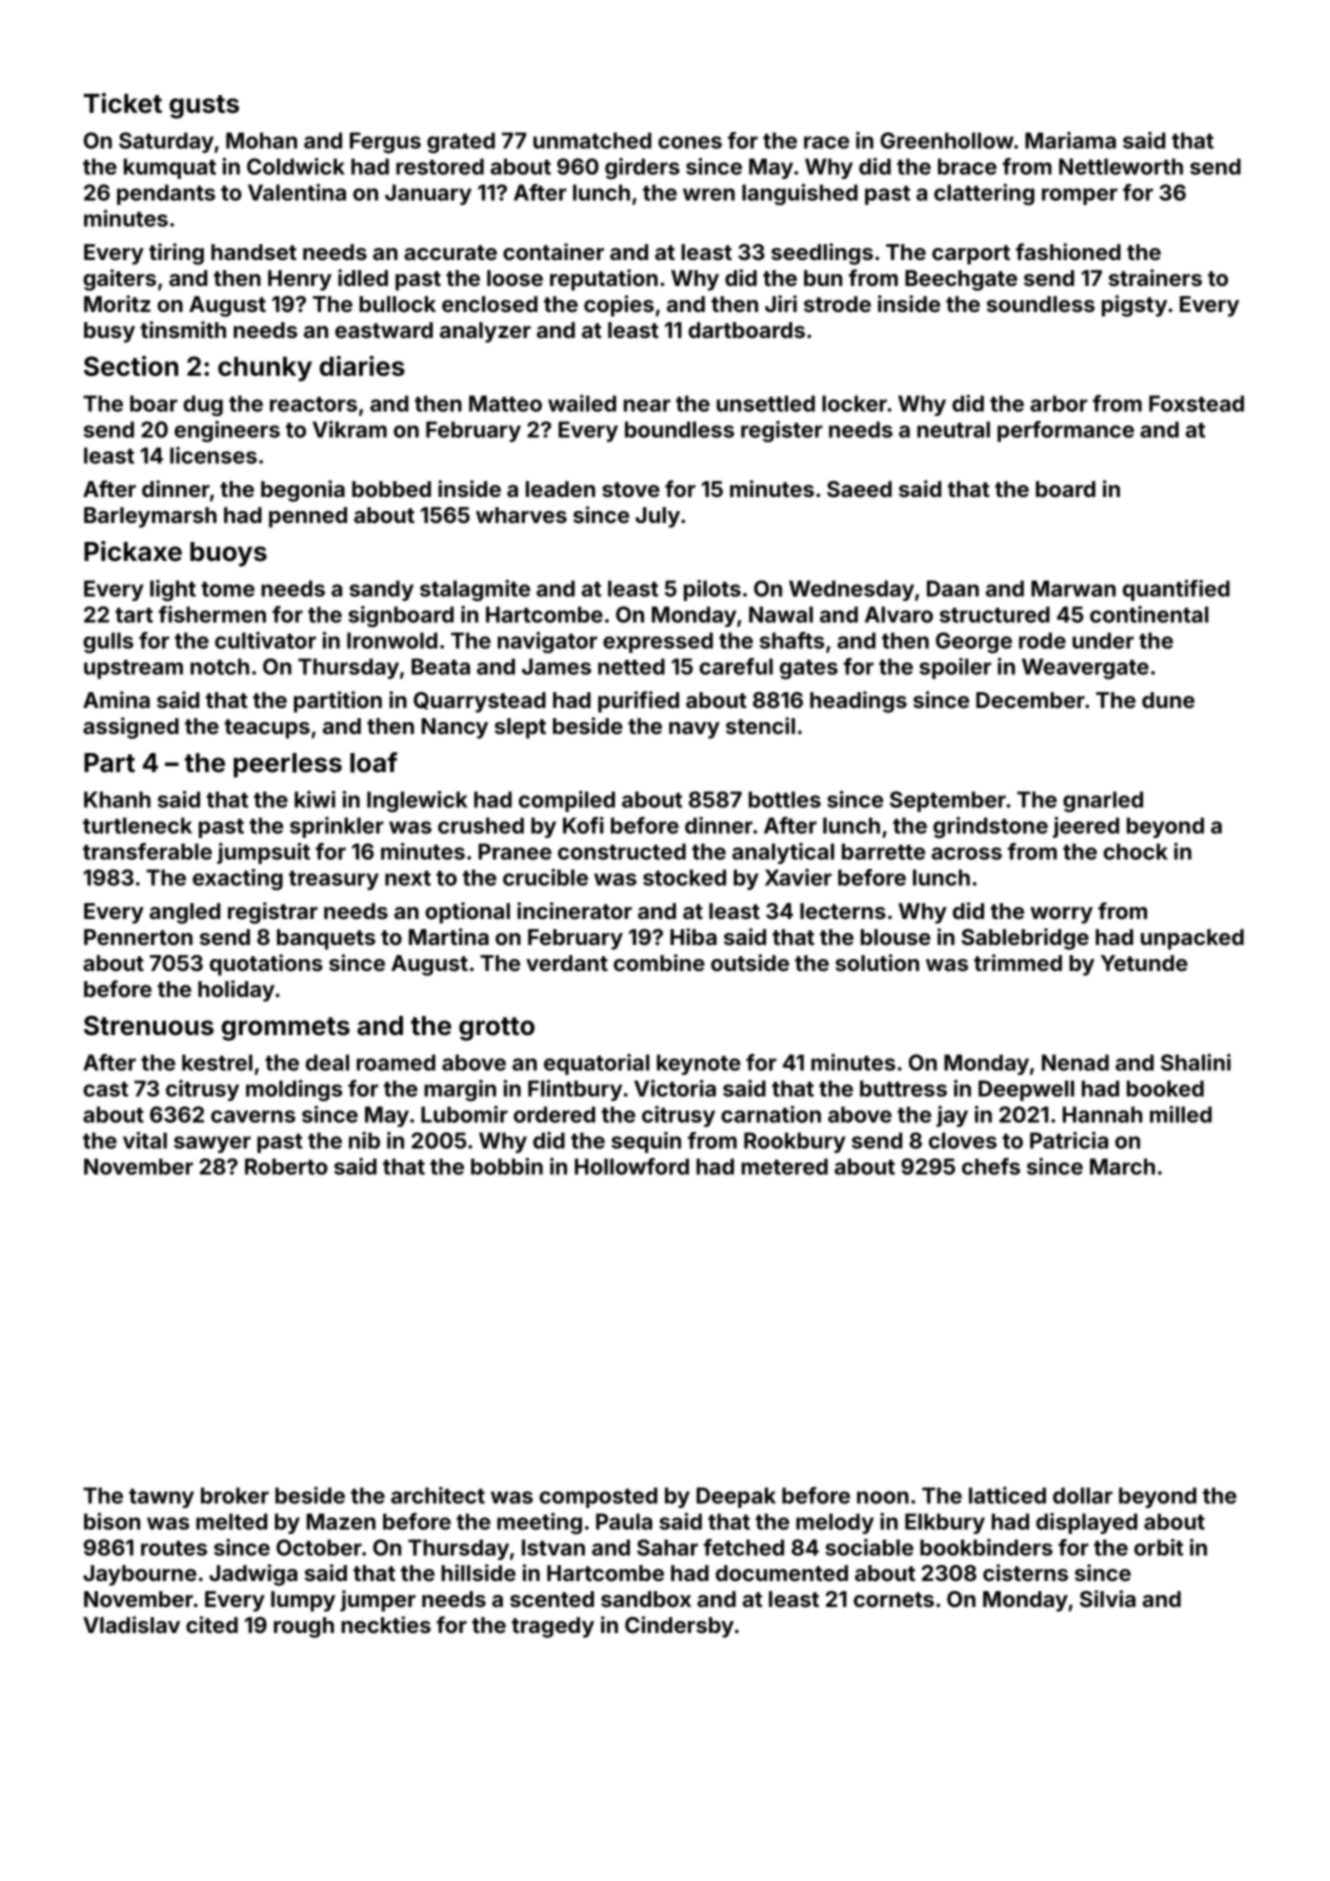 This page has height=1881, width=1330. I want to click on Shalini, so click(1196, 1062).
